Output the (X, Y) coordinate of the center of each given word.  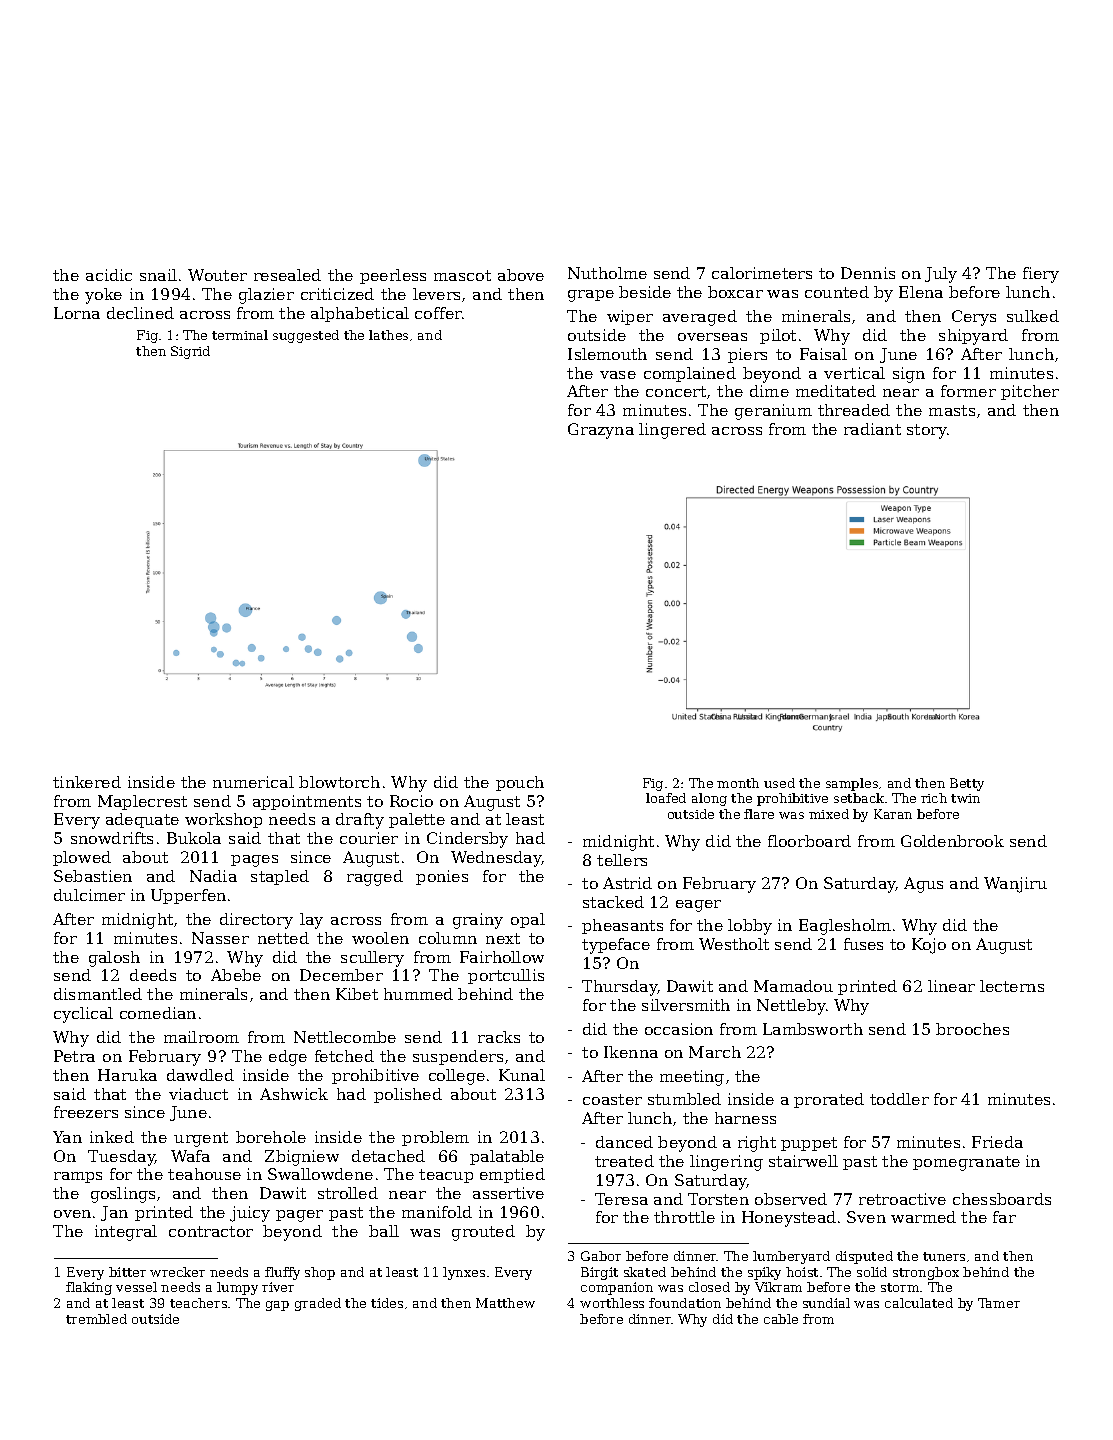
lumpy (237, 1288)
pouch (520, 783)
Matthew (505, 1303)
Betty (967, 784)
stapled (280, 877)
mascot (462, 275)
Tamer (999, 1303)
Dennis (868, 273)
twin (965, 798)
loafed (666, 798)
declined (140, 313)
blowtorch (339, 782)
